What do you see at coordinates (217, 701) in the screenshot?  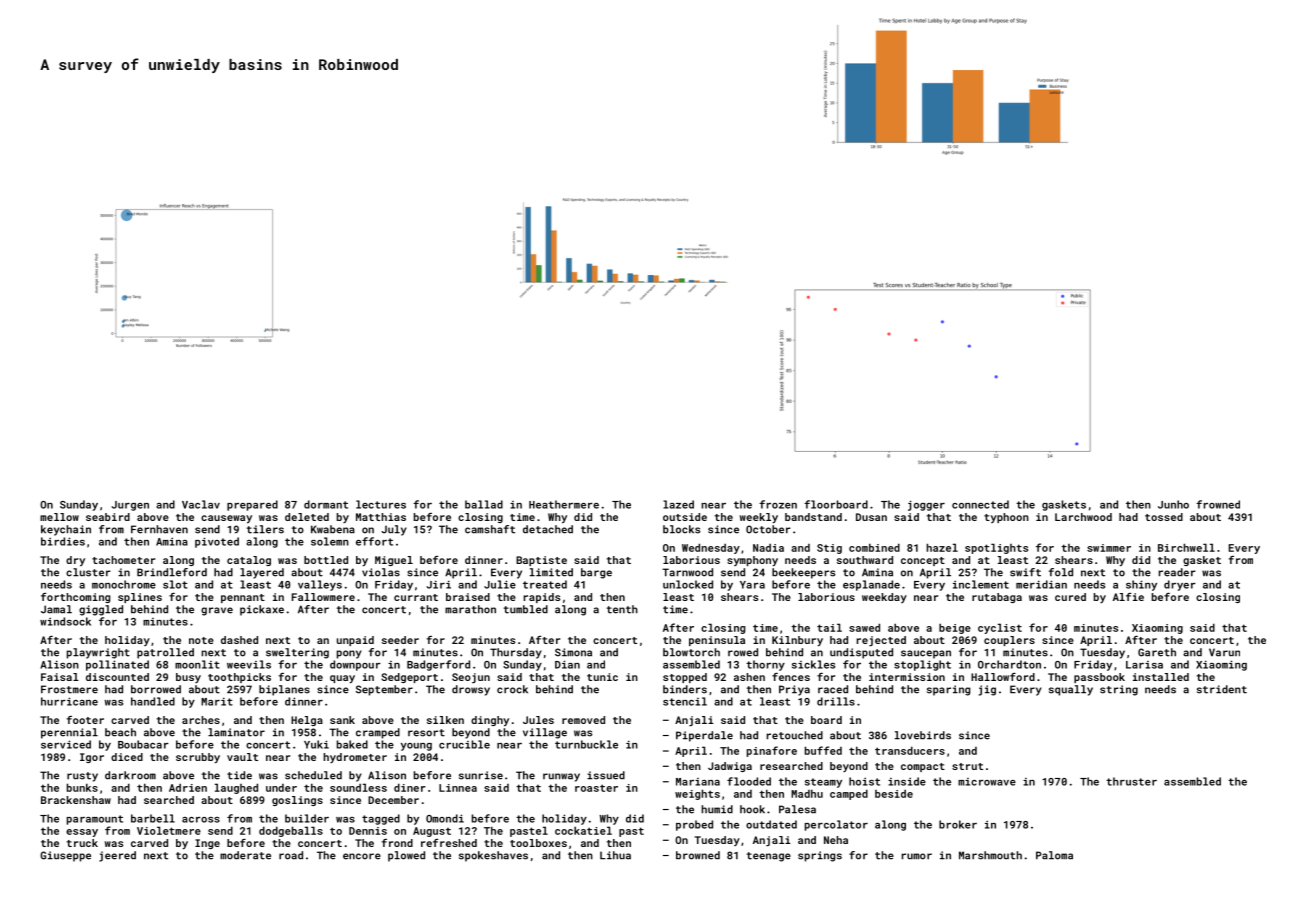 I see `Marit` at bounding box center [217, 701].
